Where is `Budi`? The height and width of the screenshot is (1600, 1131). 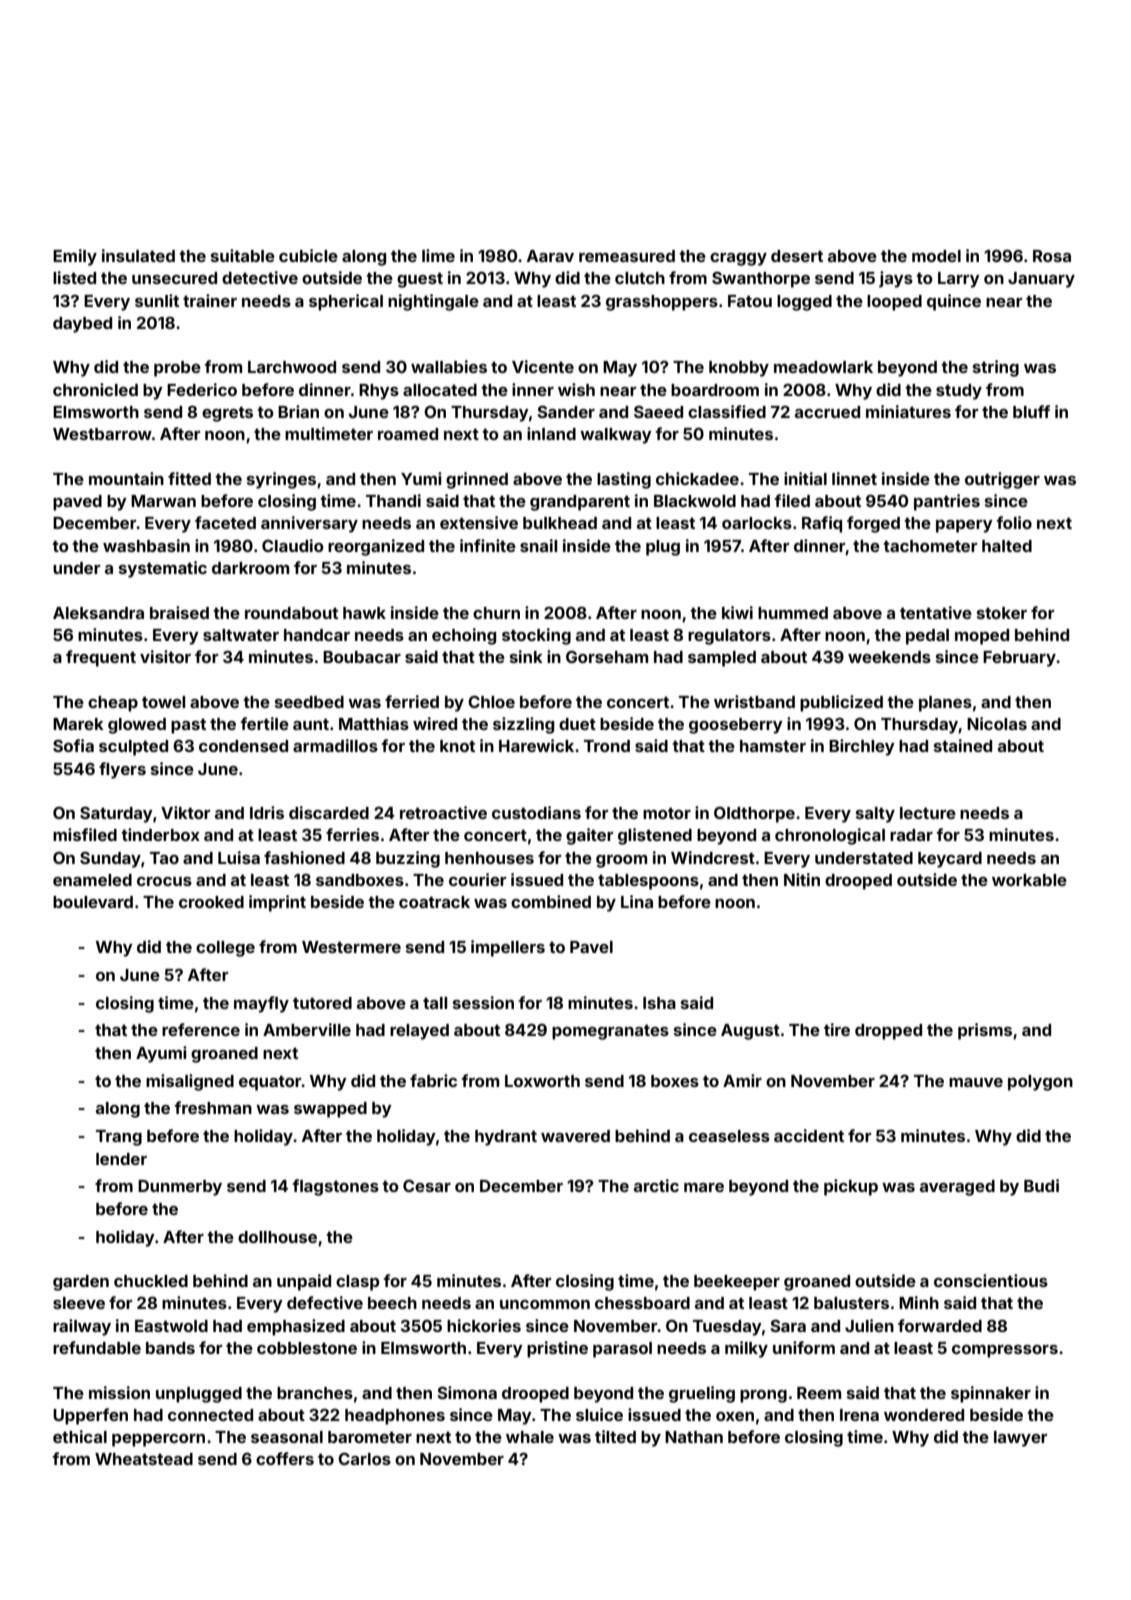
Budi is located at coordinates (1041, 1185).
